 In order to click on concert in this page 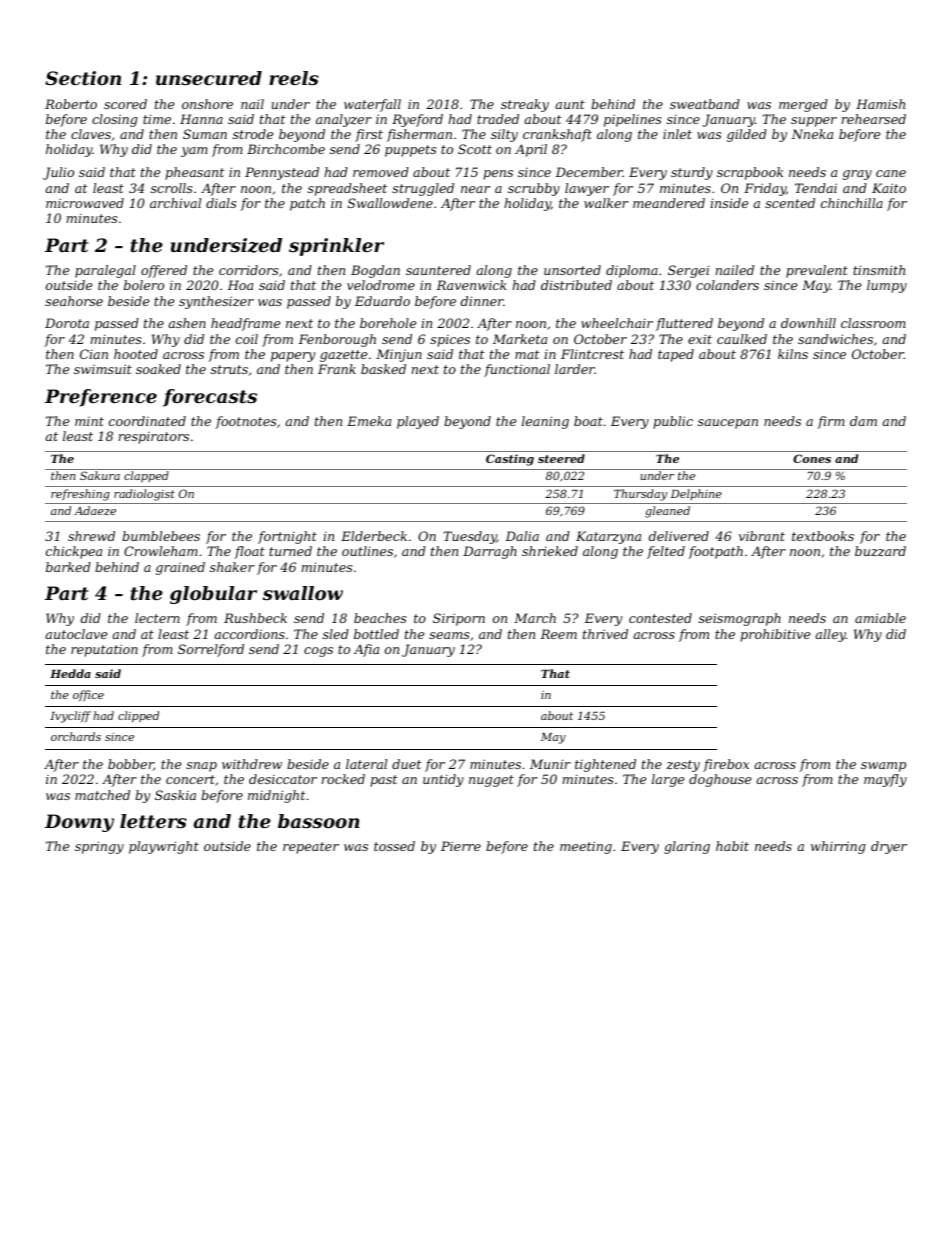, I will do `click(190, 779)`.
